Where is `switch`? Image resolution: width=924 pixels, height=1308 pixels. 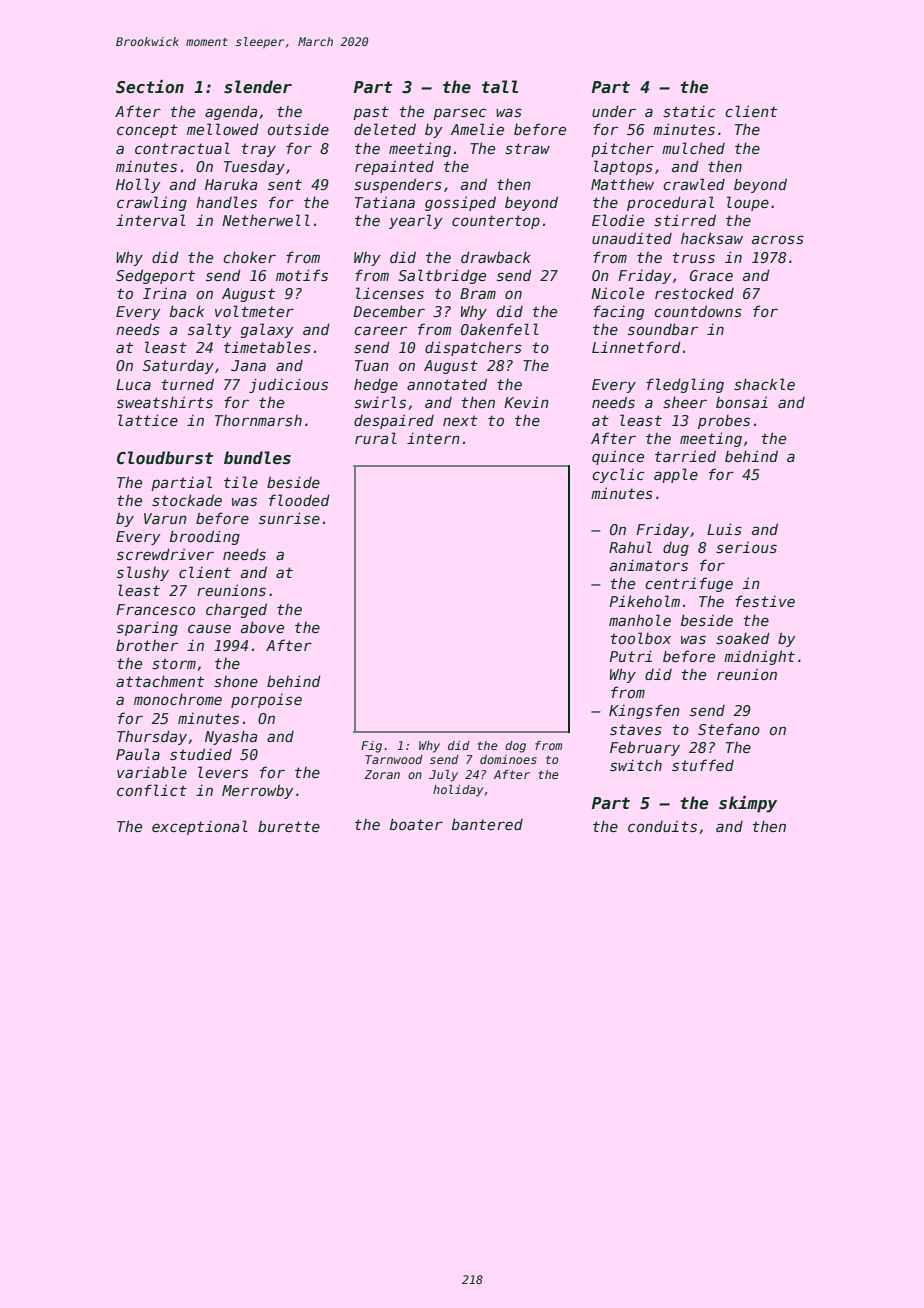 switch is located at coordinates (636, 765).
